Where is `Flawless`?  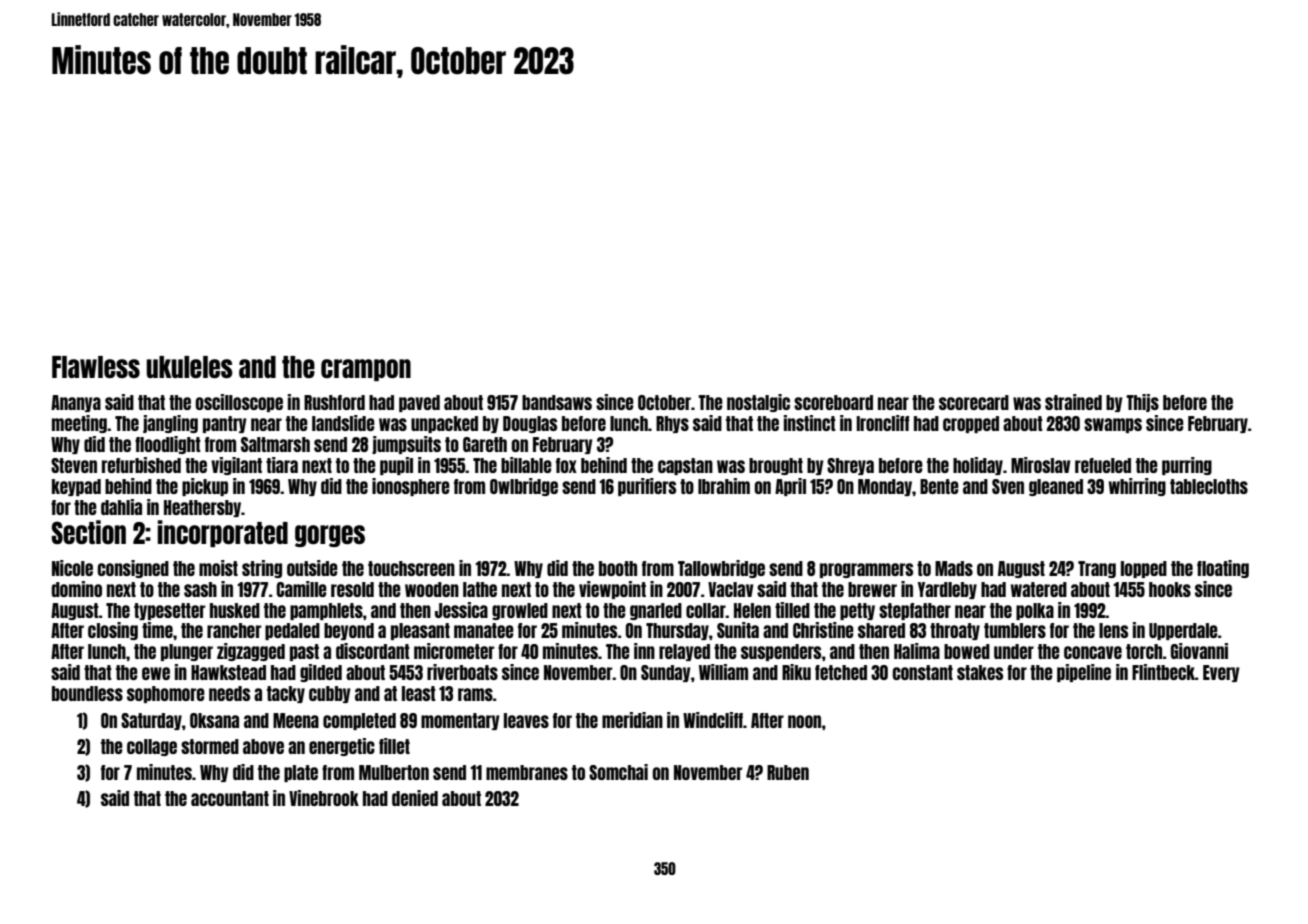 Flawless is located at coordinates (96, 367).
